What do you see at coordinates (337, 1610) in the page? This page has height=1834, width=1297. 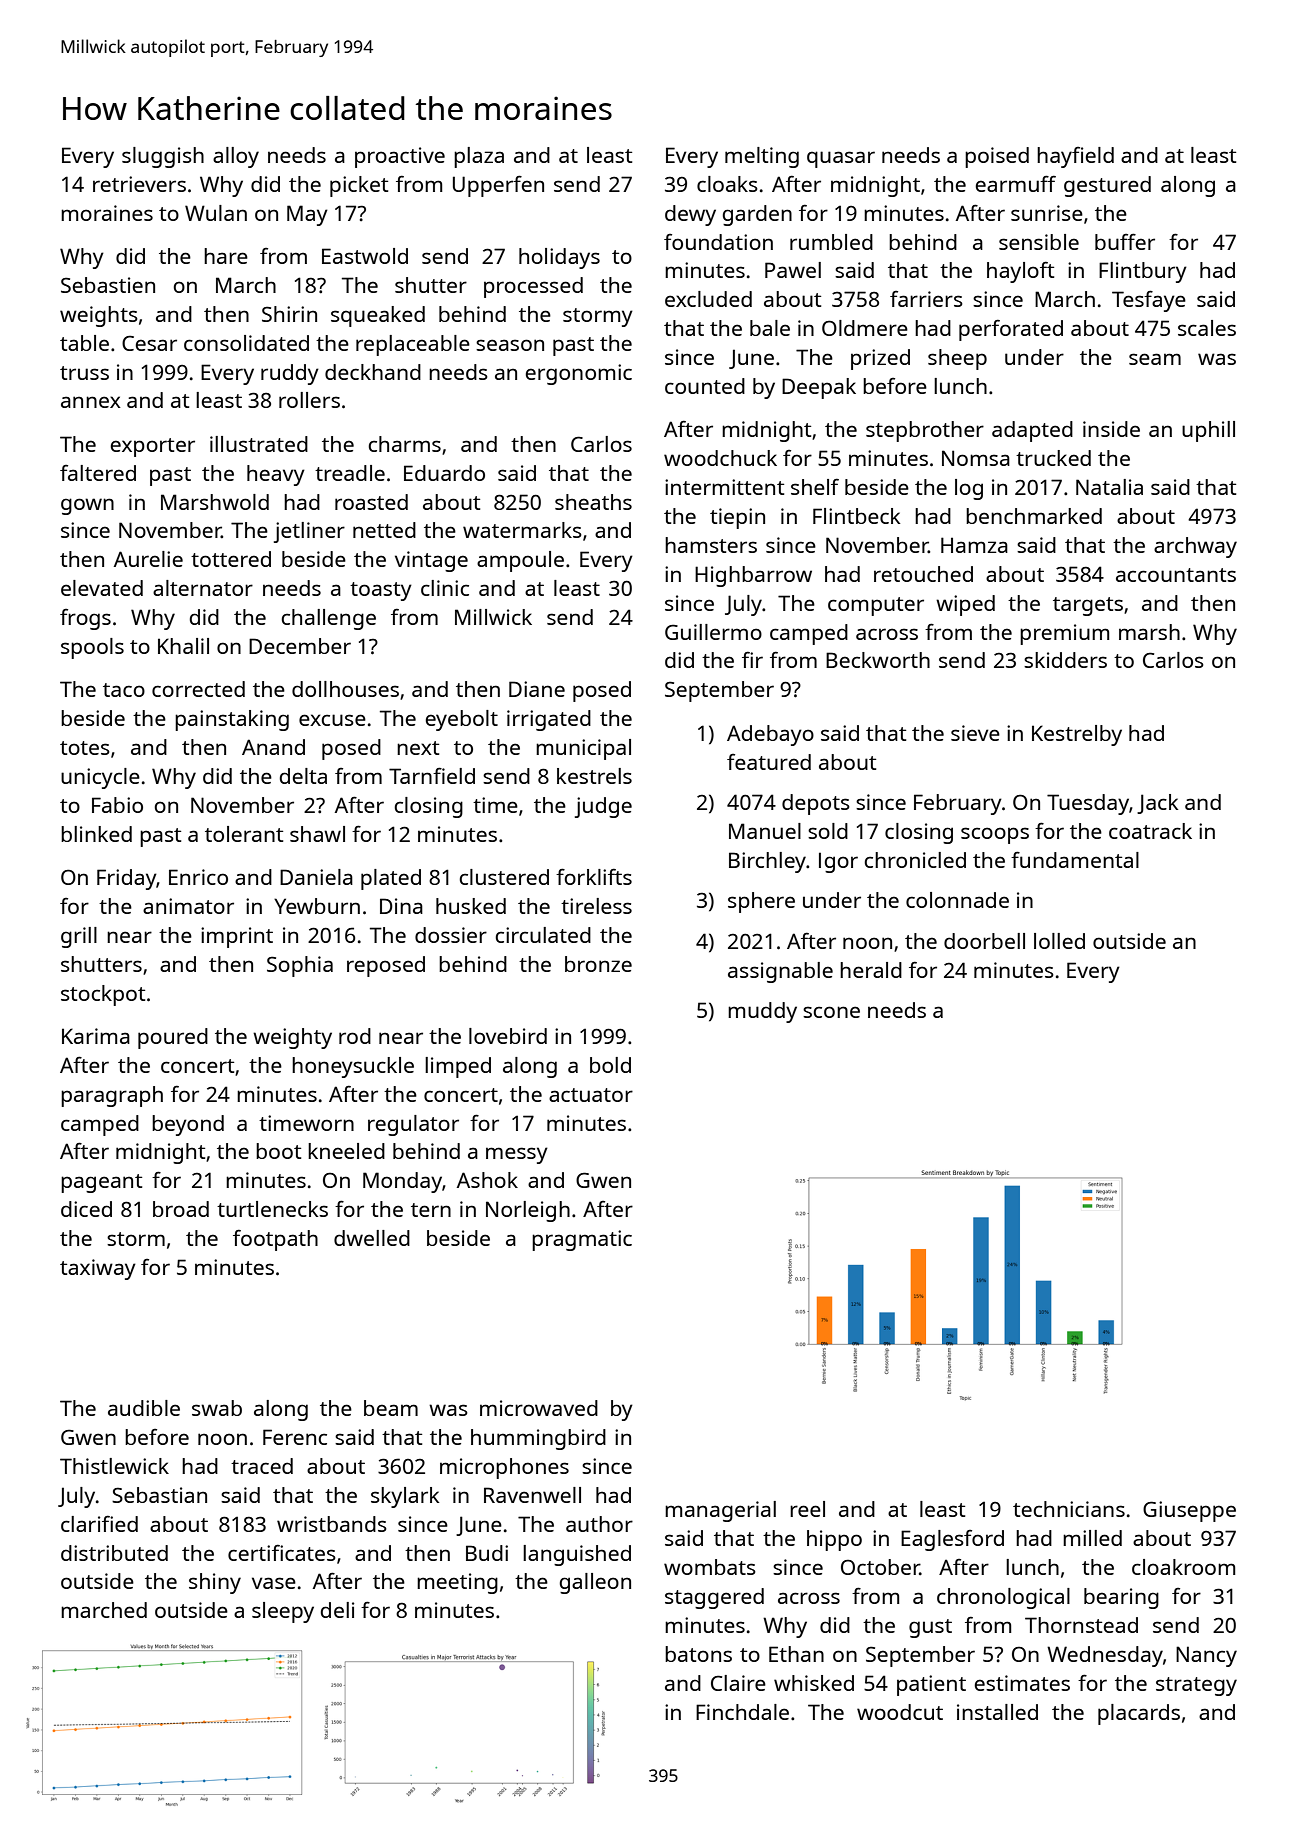 I see `deli` at bounding box center [337, 1610].
